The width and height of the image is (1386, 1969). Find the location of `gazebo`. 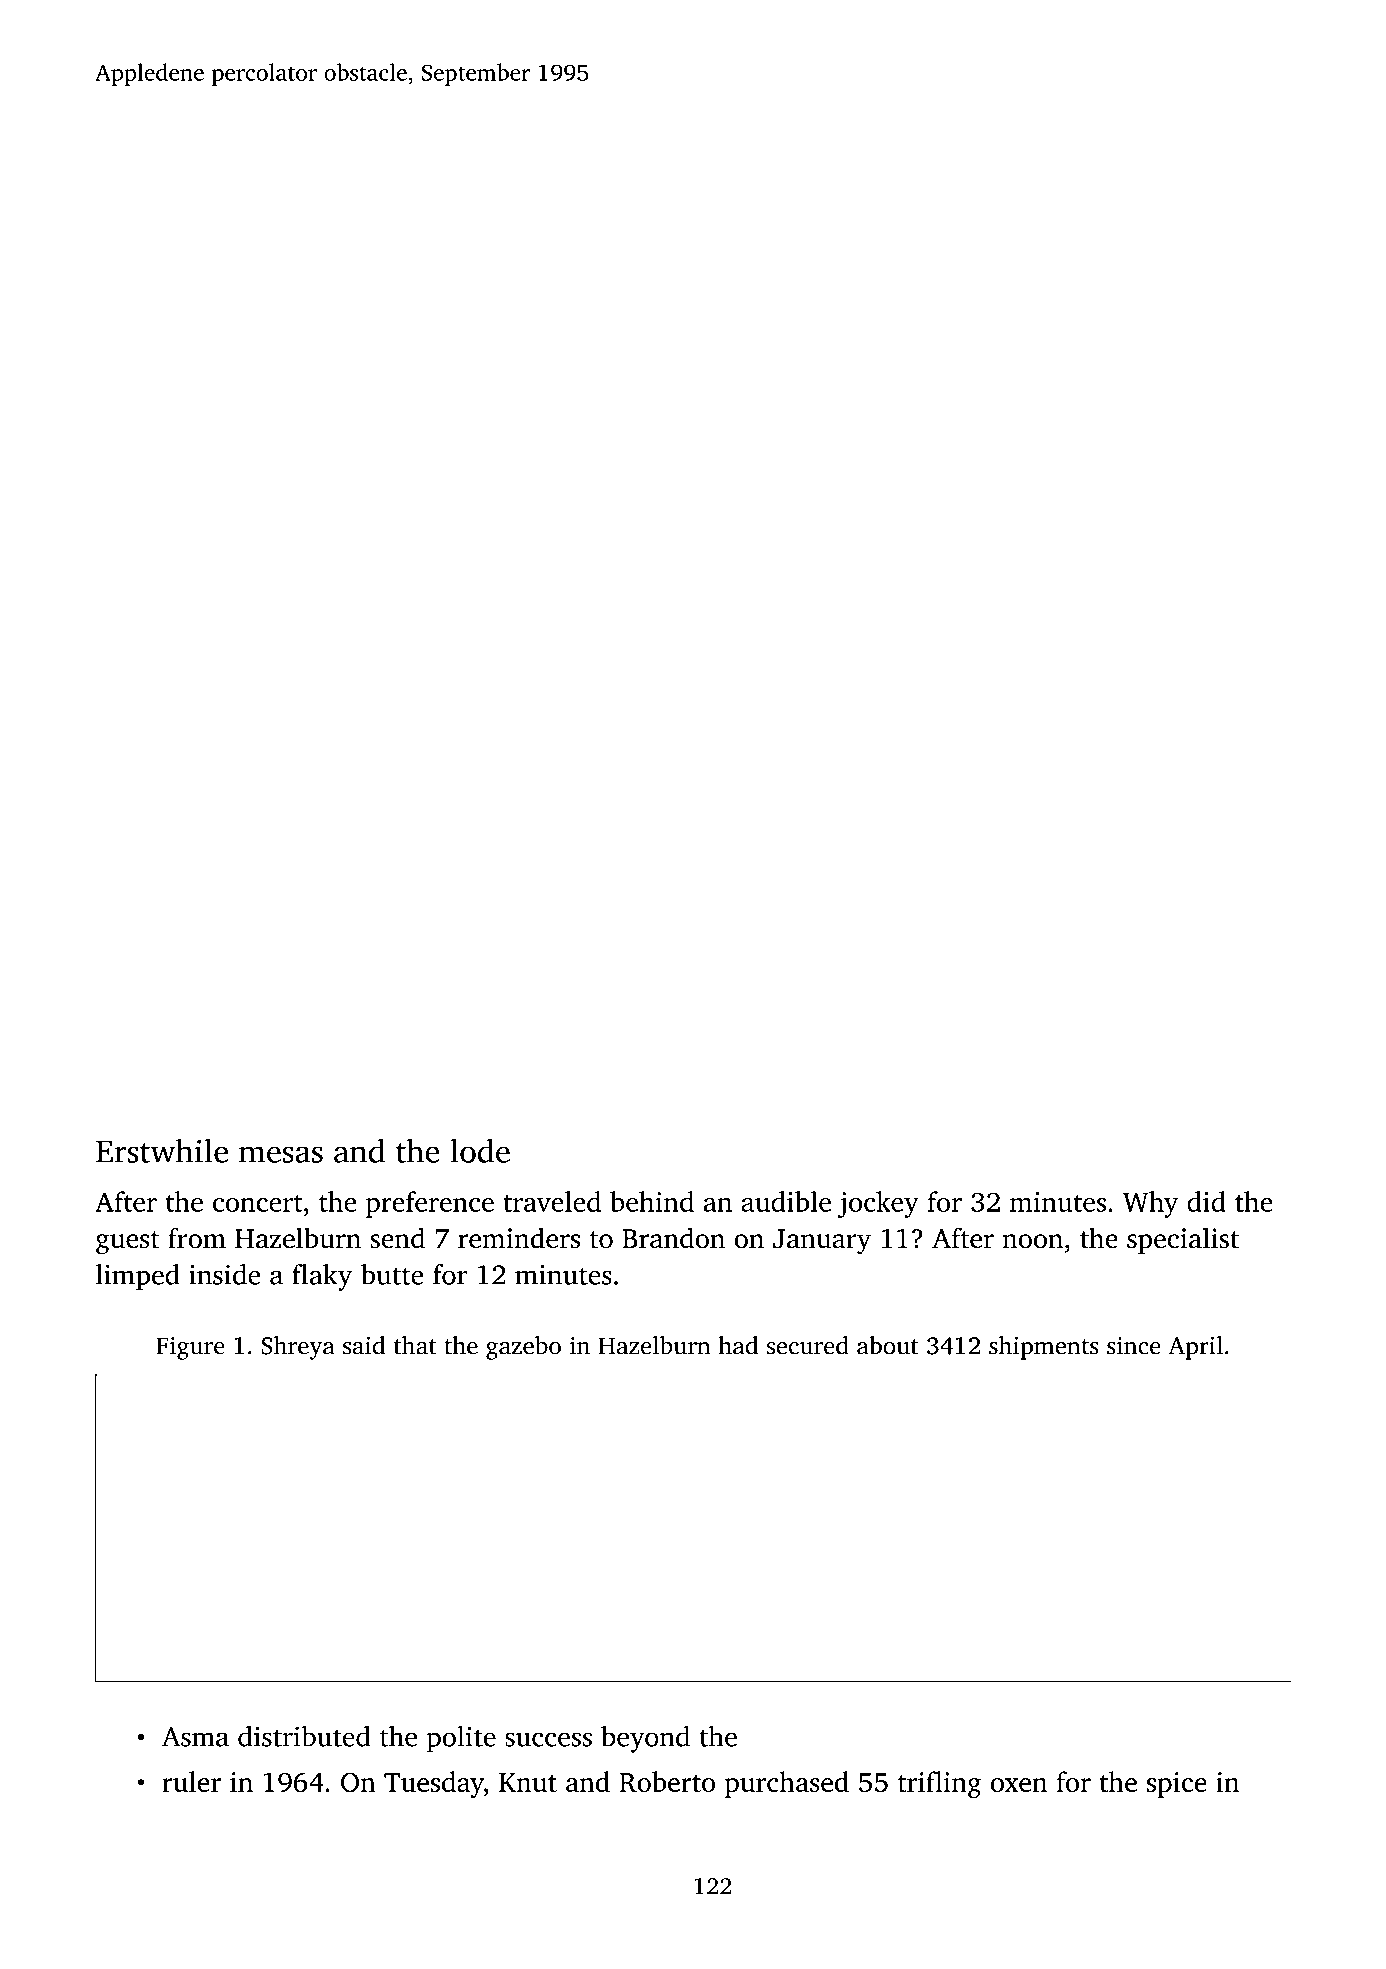

gazebo is located at coordinates (523, 1348).
